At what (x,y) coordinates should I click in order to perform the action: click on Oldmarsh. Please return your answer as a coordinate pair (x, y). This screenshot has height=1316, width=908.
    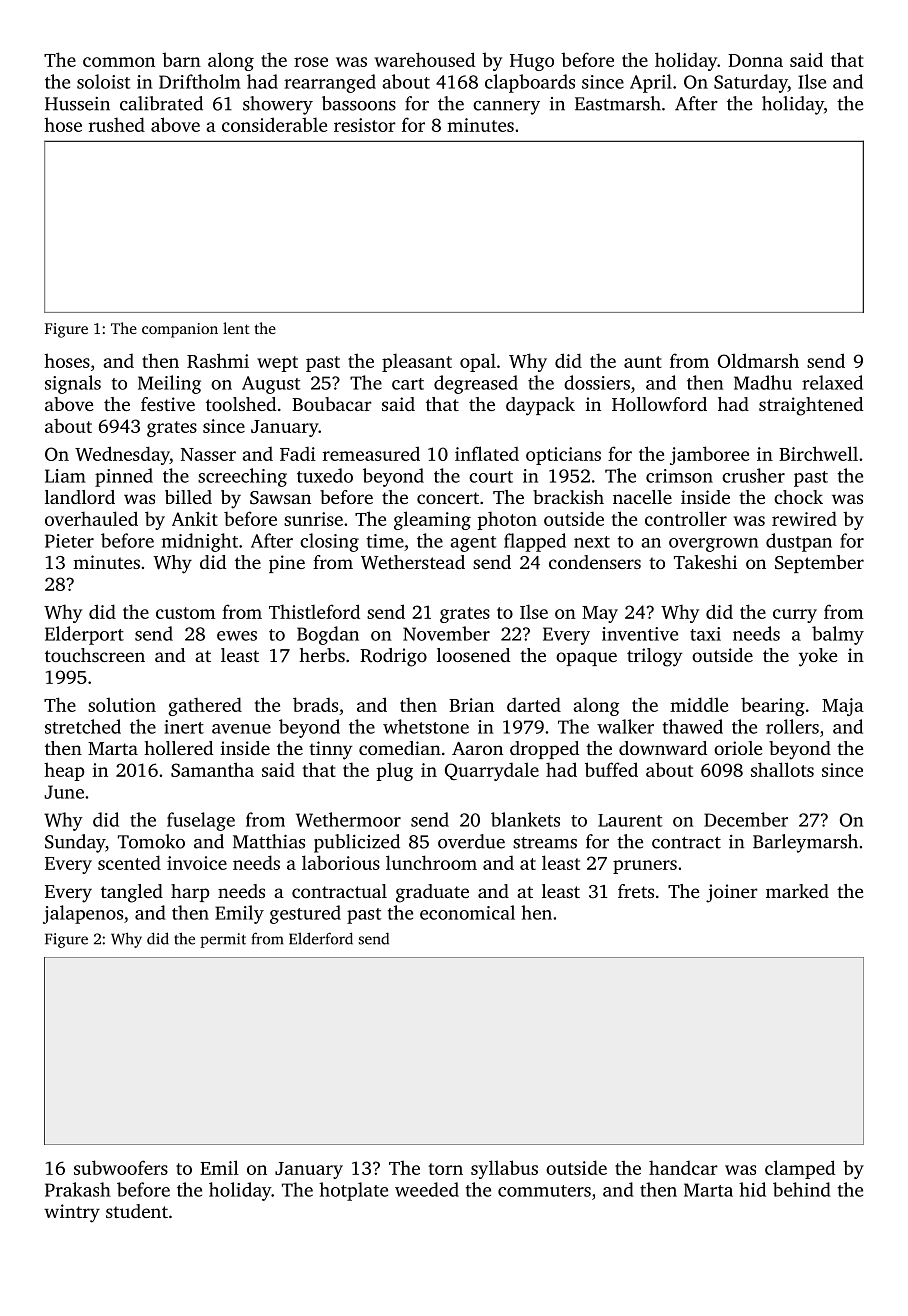
    Looking at the image, I should click on (758, 360).
